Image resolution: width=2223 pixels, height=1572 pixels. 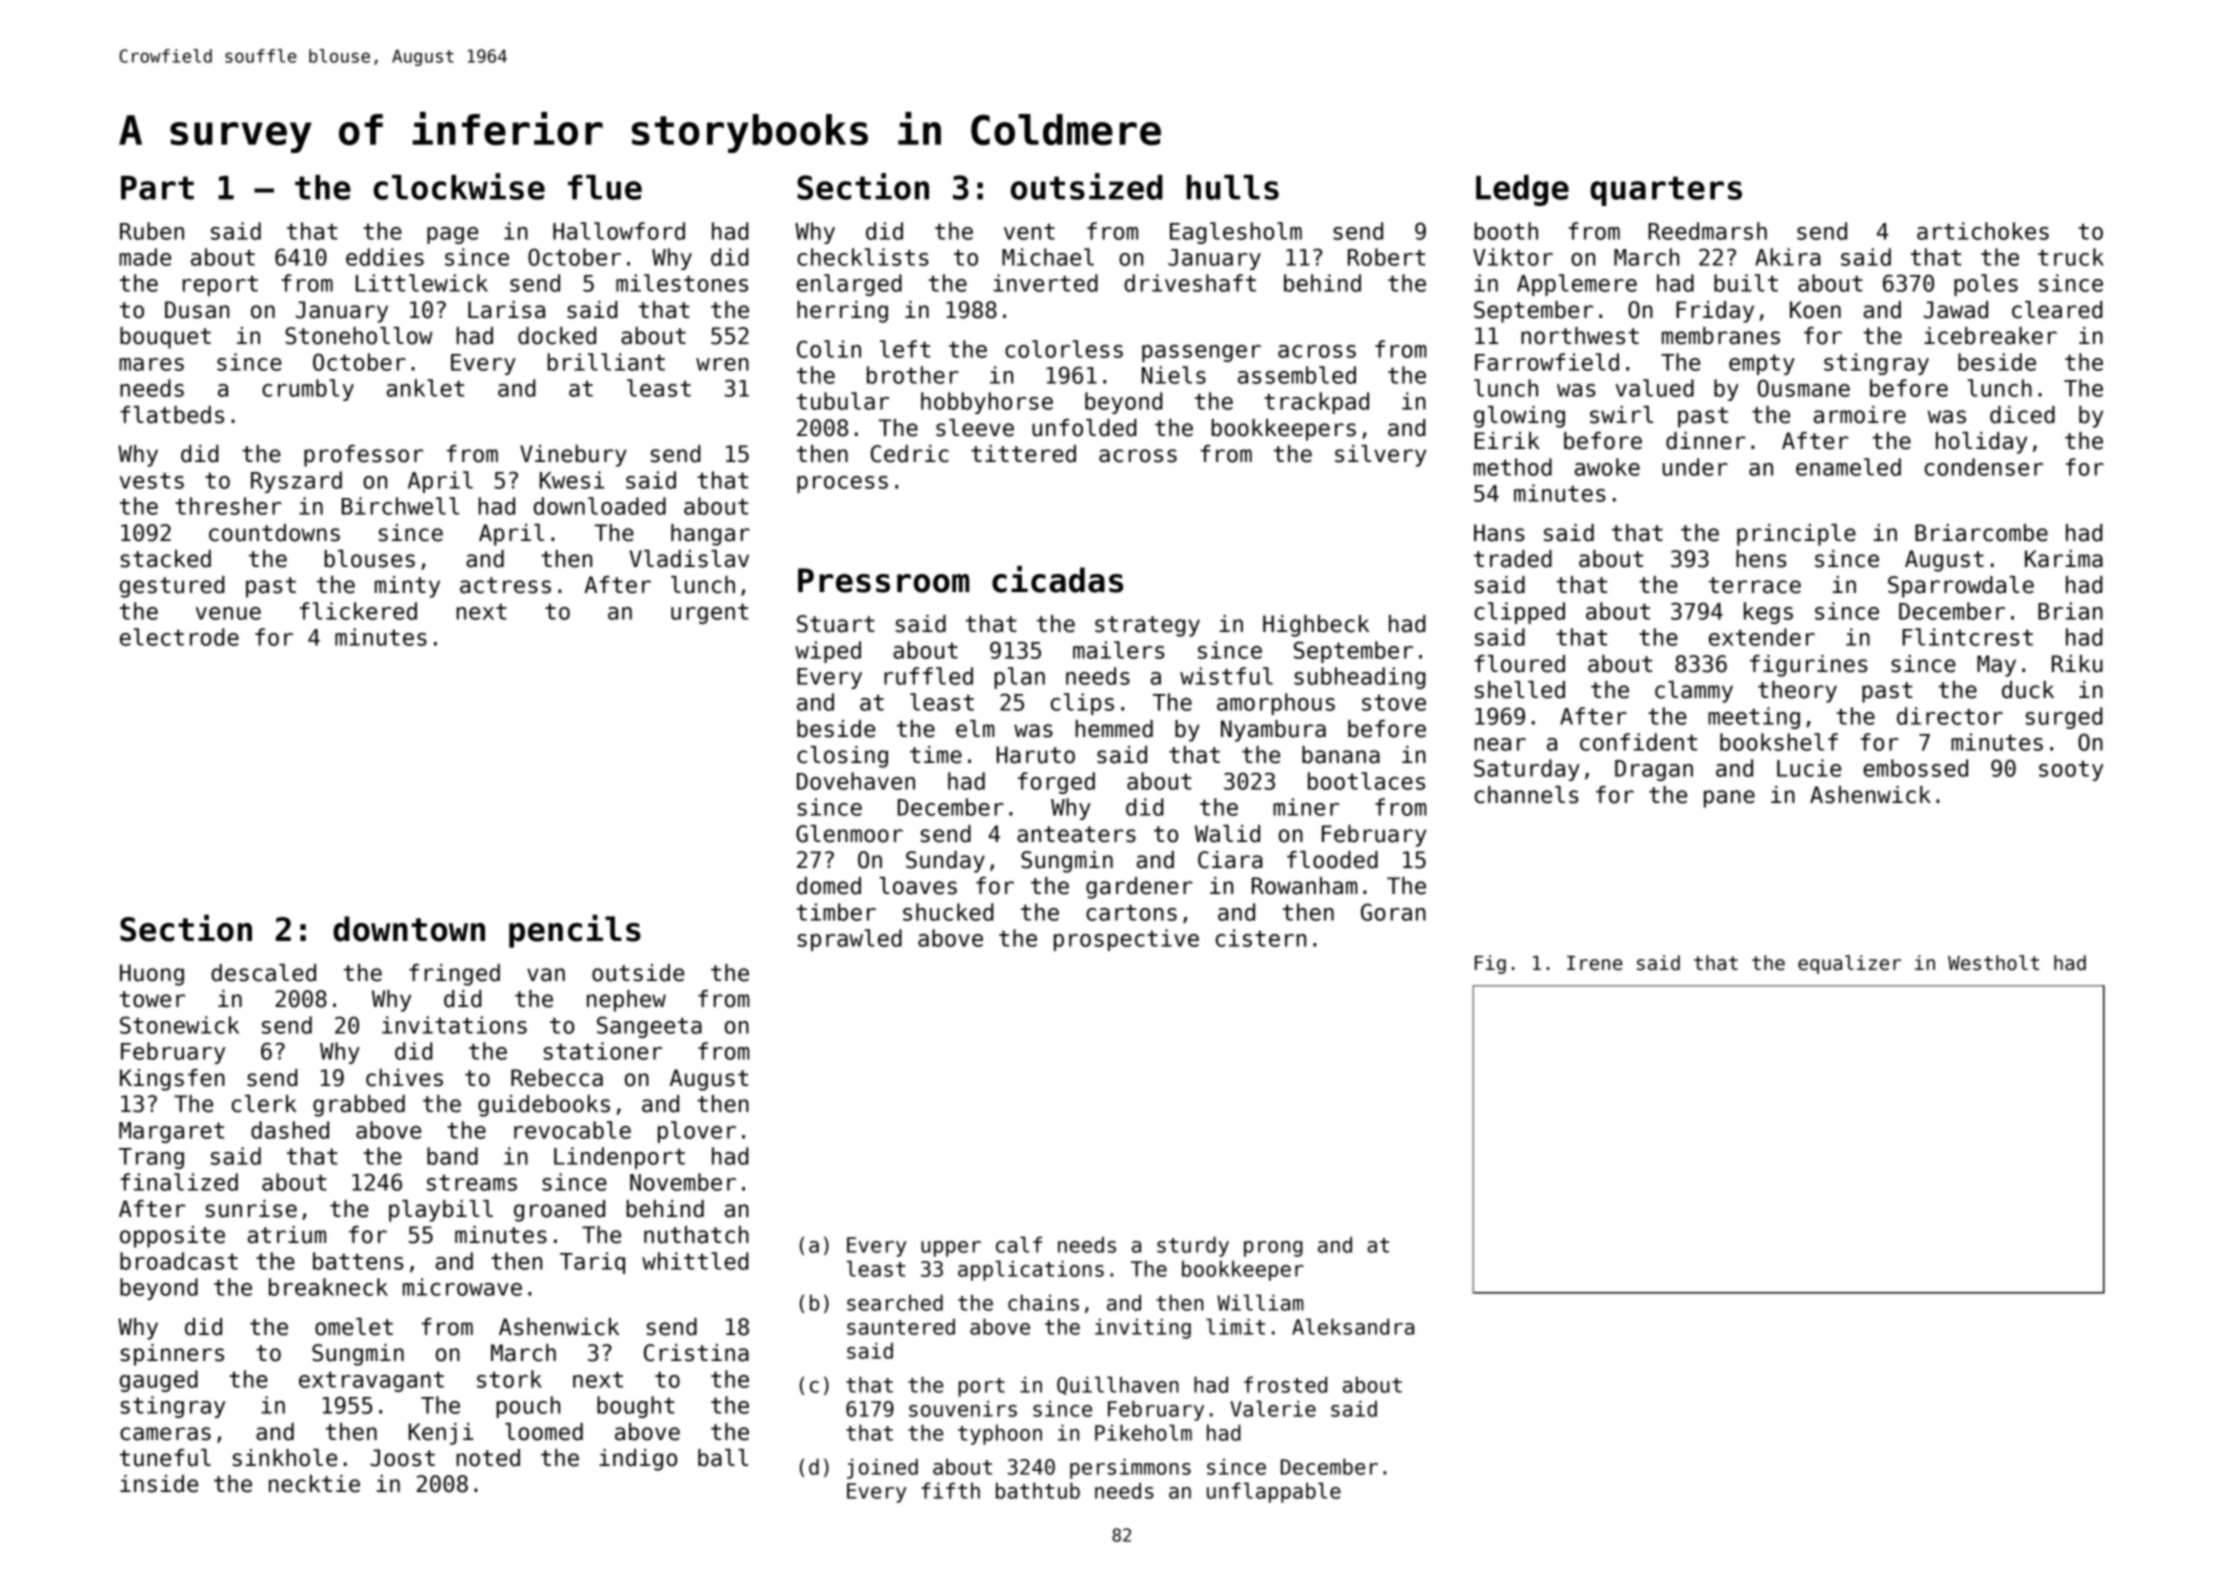 I want to click on fifth, so click(x=950, y=1490).
